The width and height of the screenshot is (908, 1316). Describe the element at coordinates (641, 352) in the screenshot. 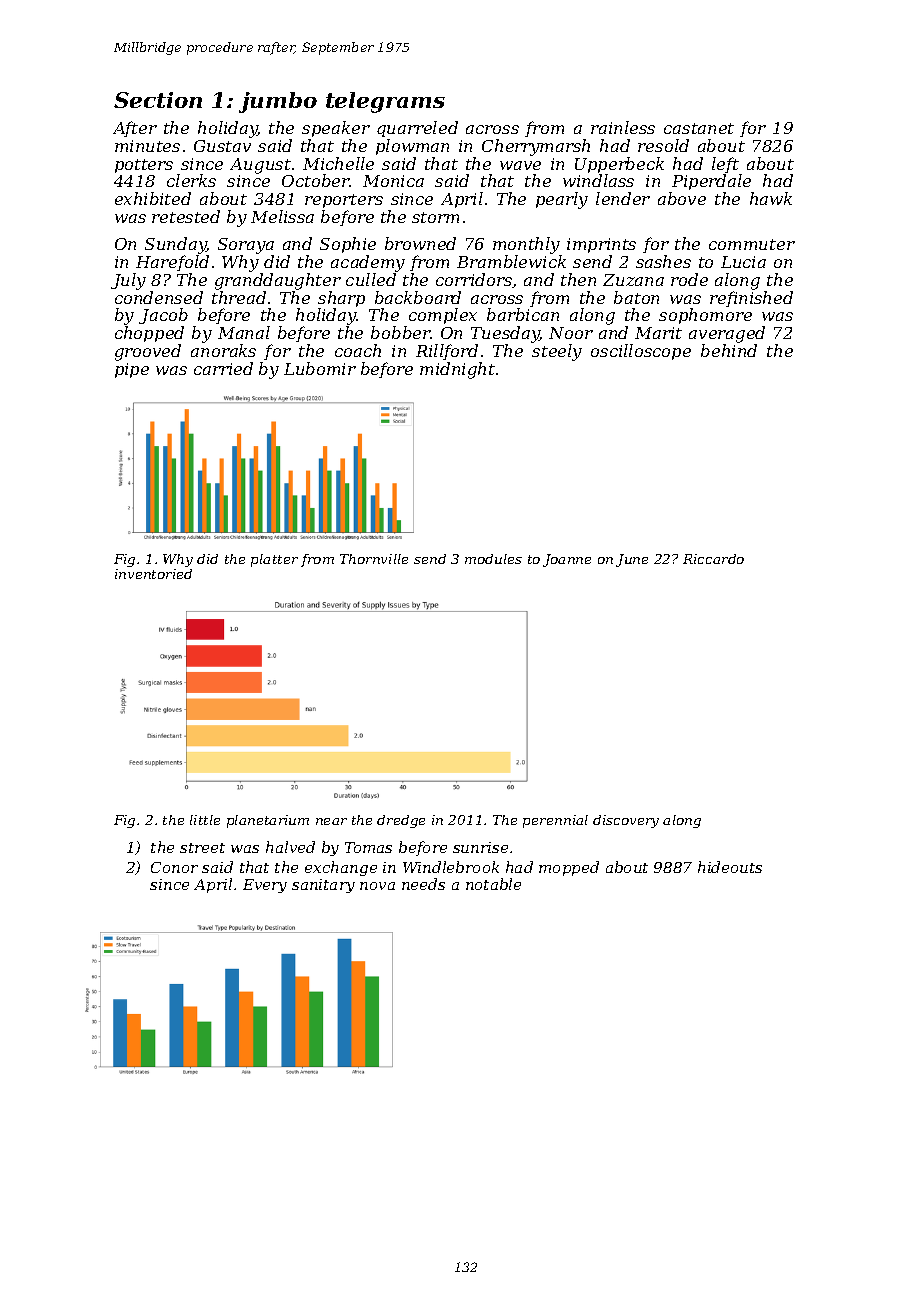

I see `oscilloscope` at that location.
